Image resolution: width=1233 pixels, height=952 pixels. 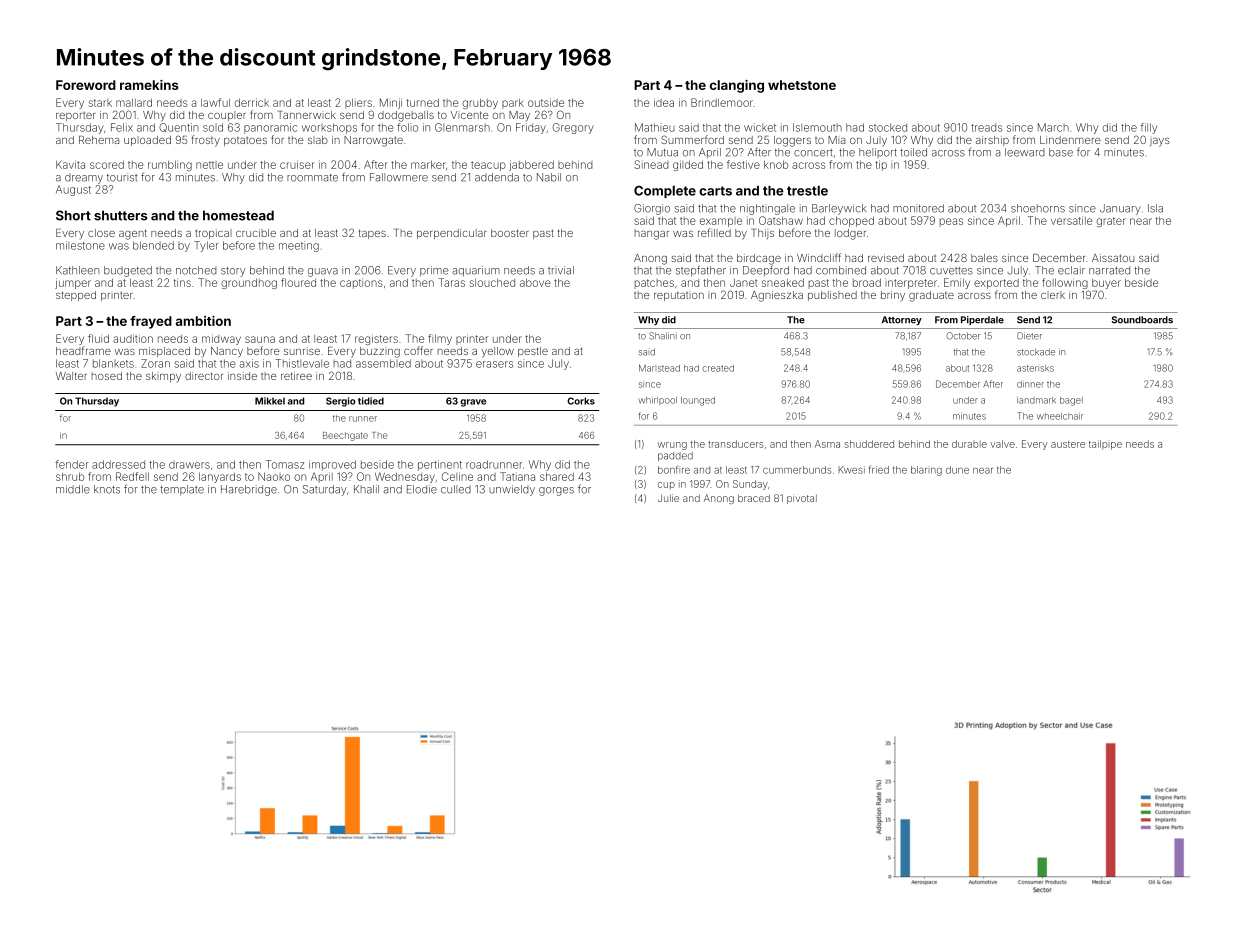 What do you see at coordinates (736, 444) in the screenshot?
I see `transducers` at bounding box center [736, 444].
